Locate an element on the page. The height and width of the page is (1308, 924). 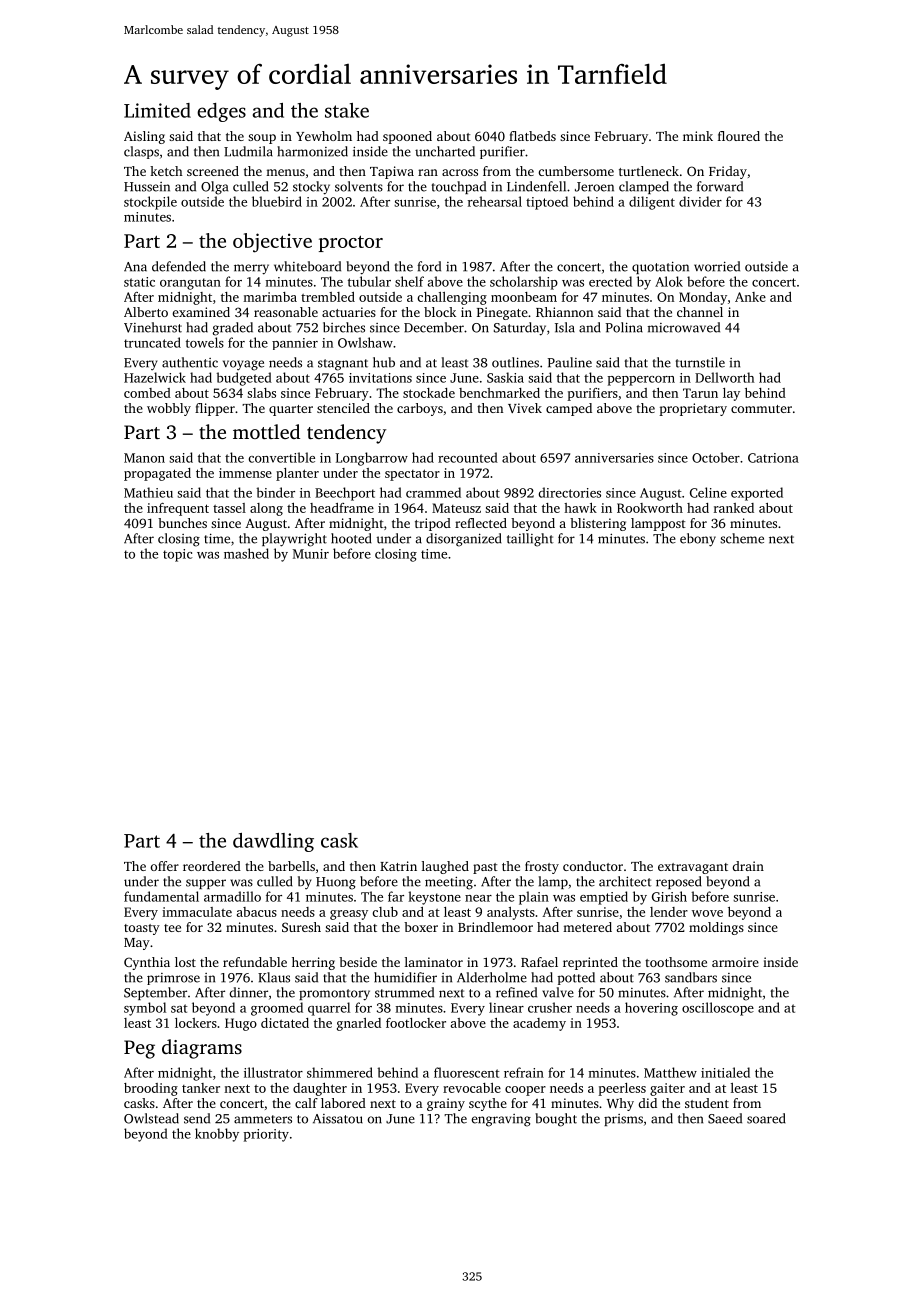
ketch is located at coordinates (166, 171).
